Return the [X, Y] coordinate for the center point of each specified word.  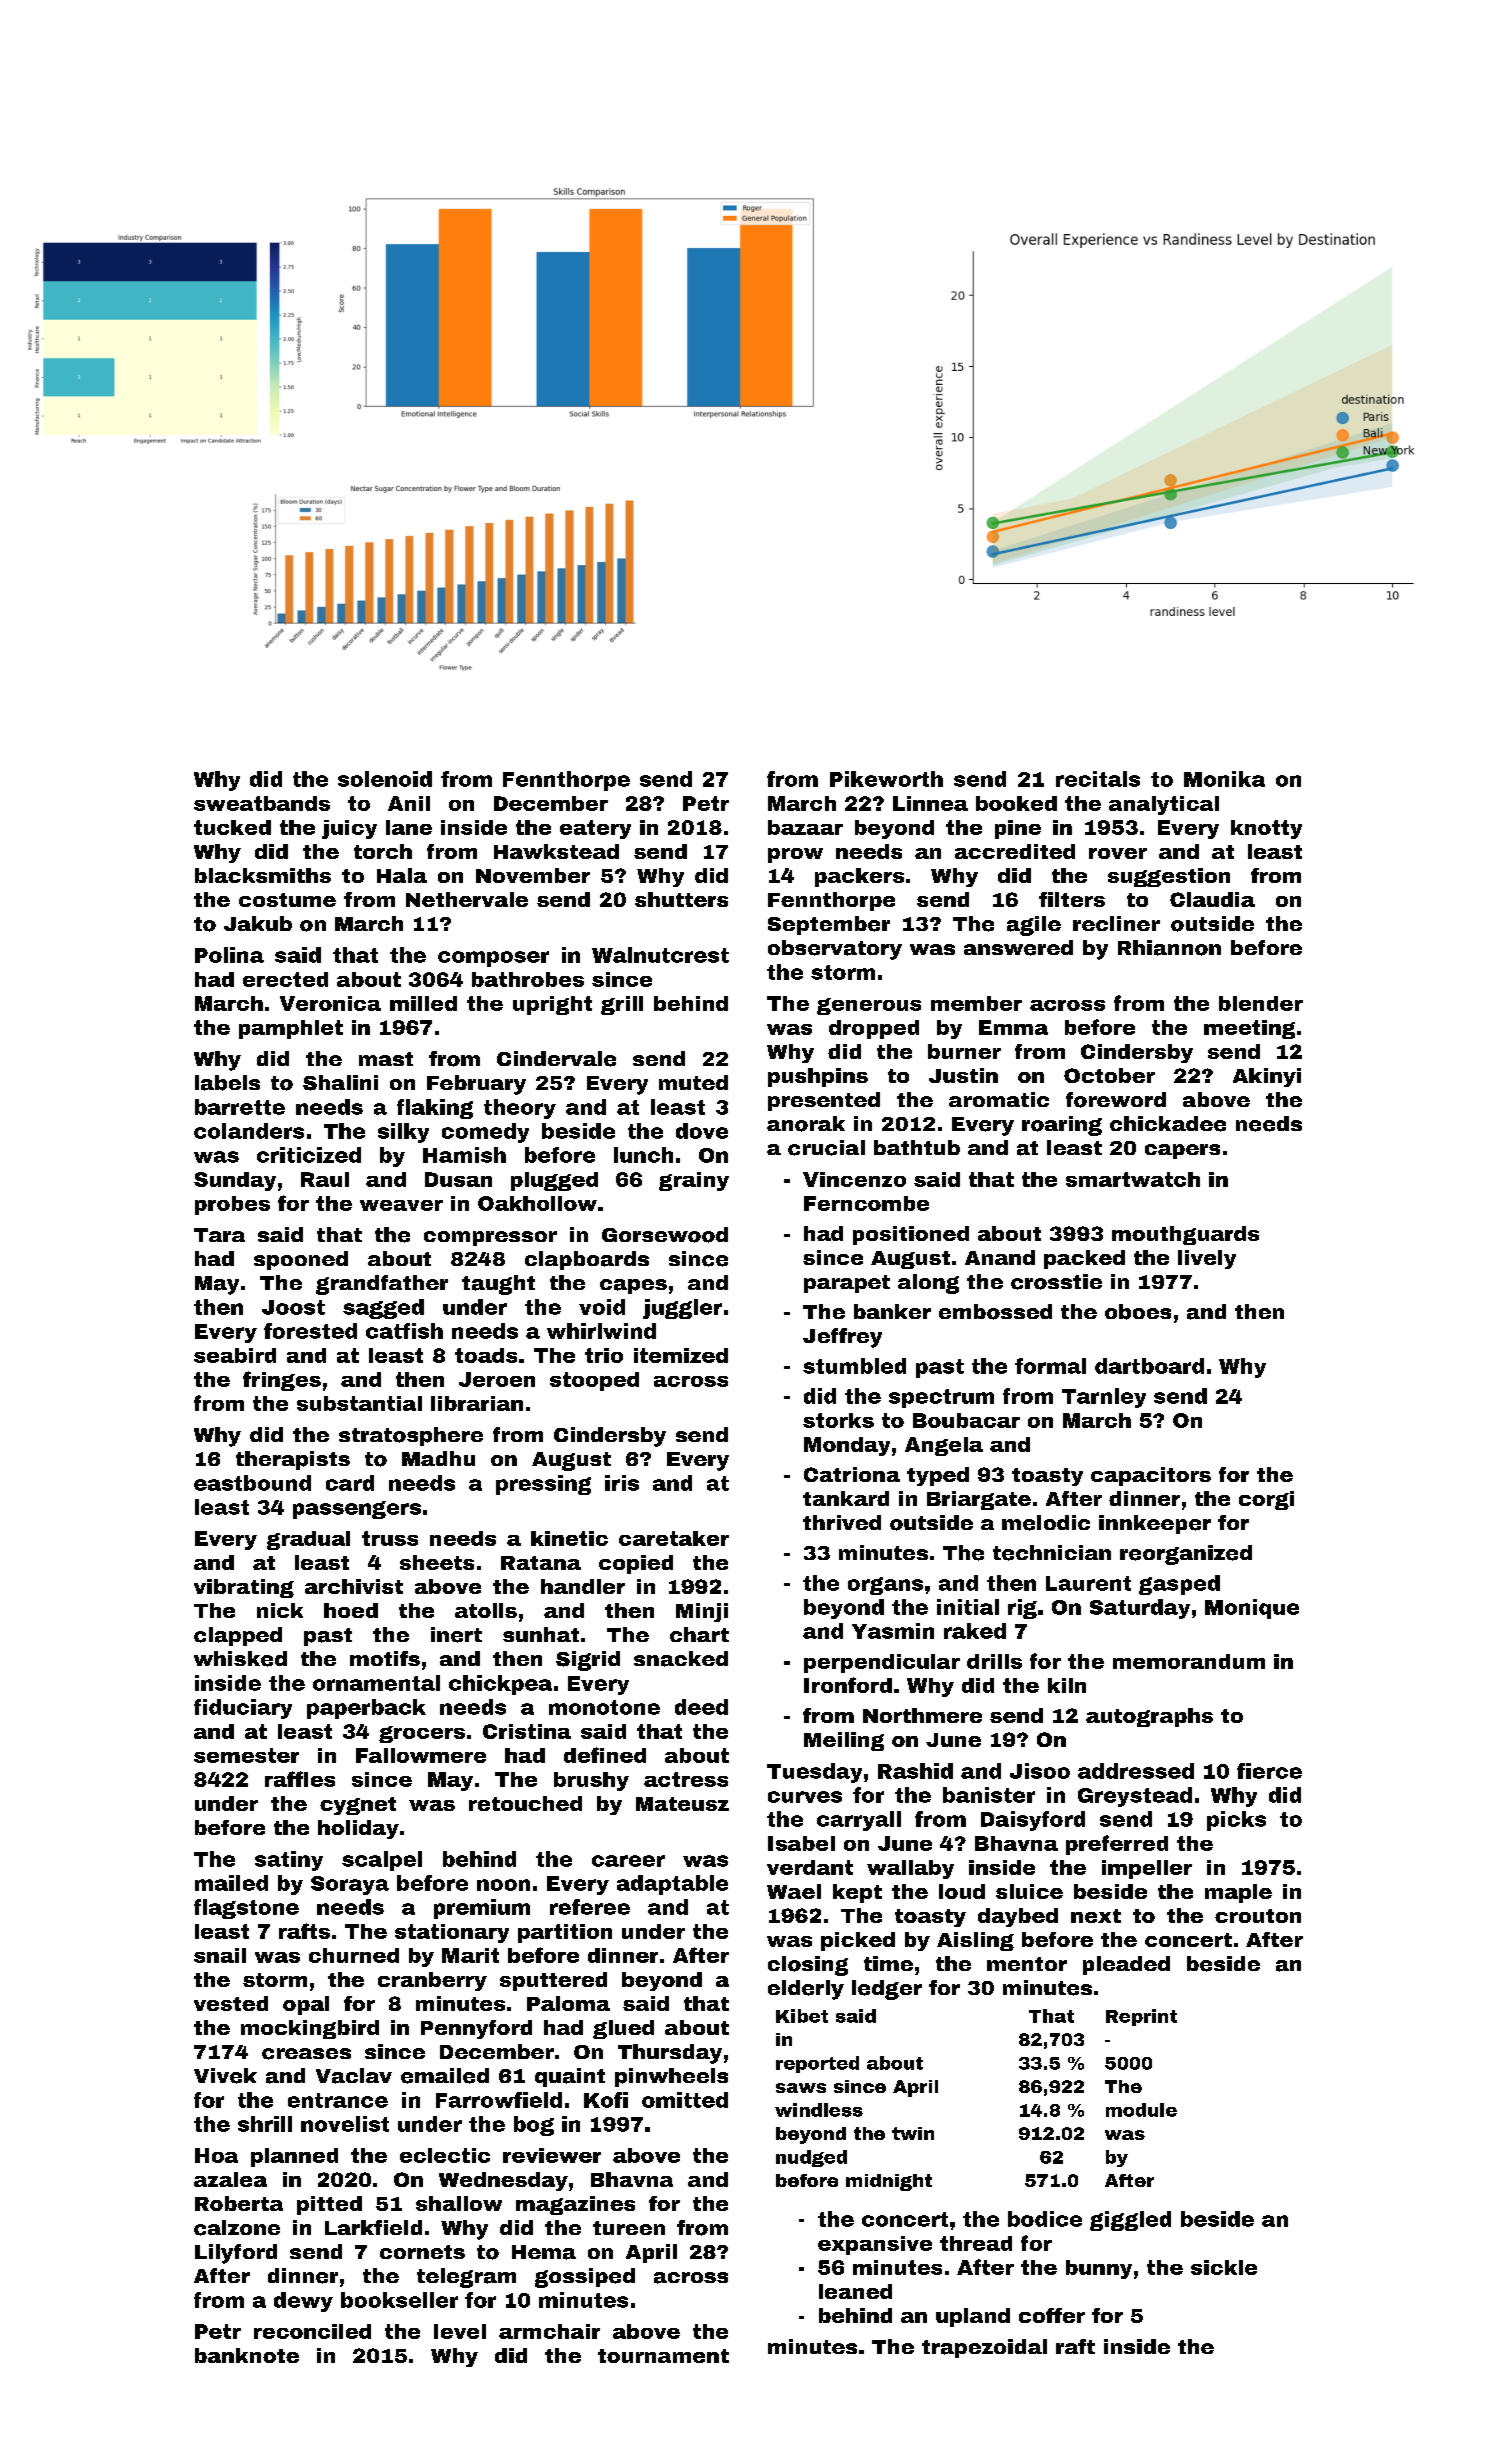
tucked [232, 827]
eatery [595, 829]
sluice [1029, 1891]
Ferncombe [866, 1203]
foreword [1116, 1100]
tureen [629, 2228]
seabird [235, 1355]
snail [220, 1955]
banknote [247, 2355]
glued [623, 2029]
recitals [1098, 779]
